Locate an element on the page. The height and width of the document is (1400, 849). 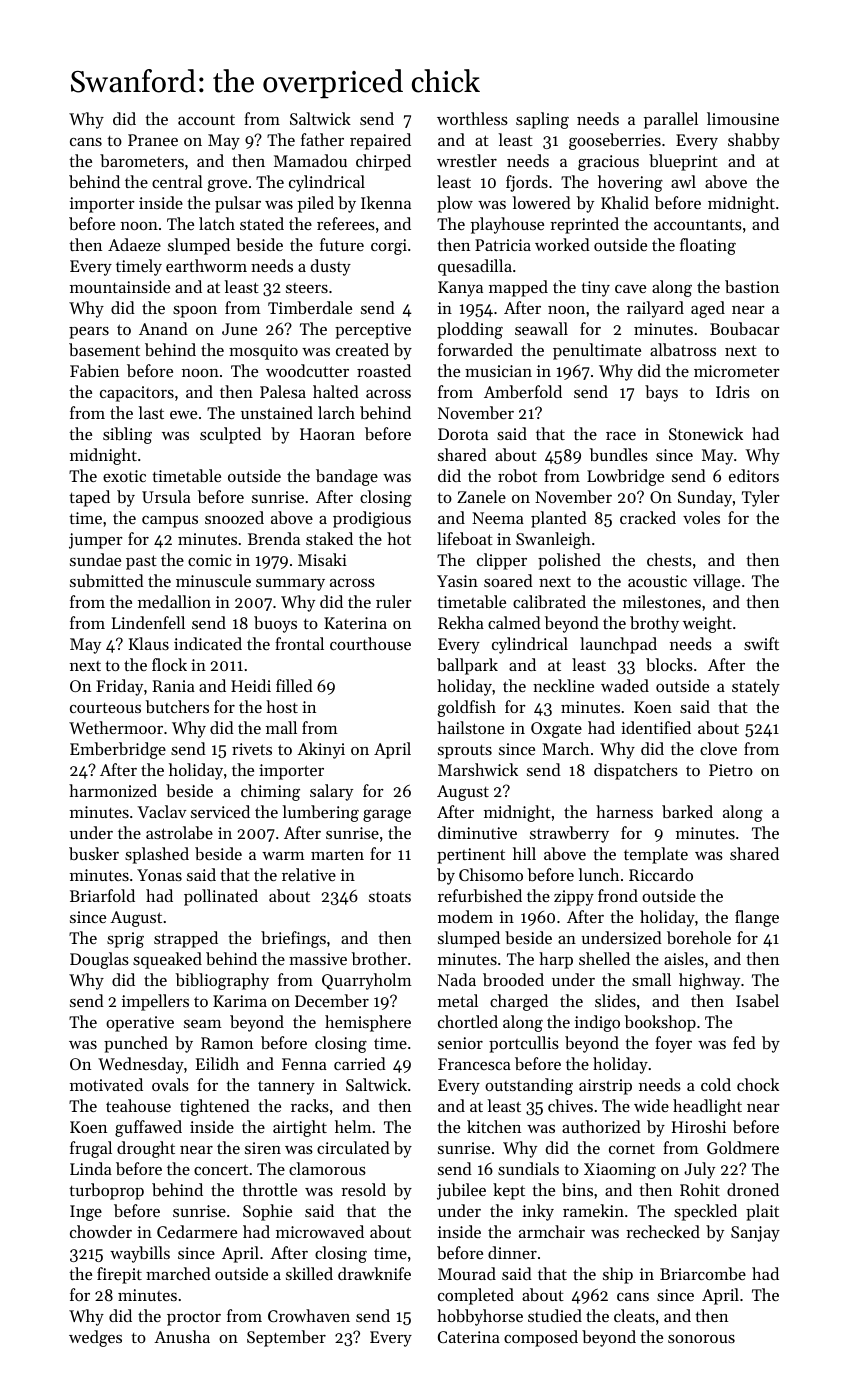
parallel is located at coordinates (671, 120).
